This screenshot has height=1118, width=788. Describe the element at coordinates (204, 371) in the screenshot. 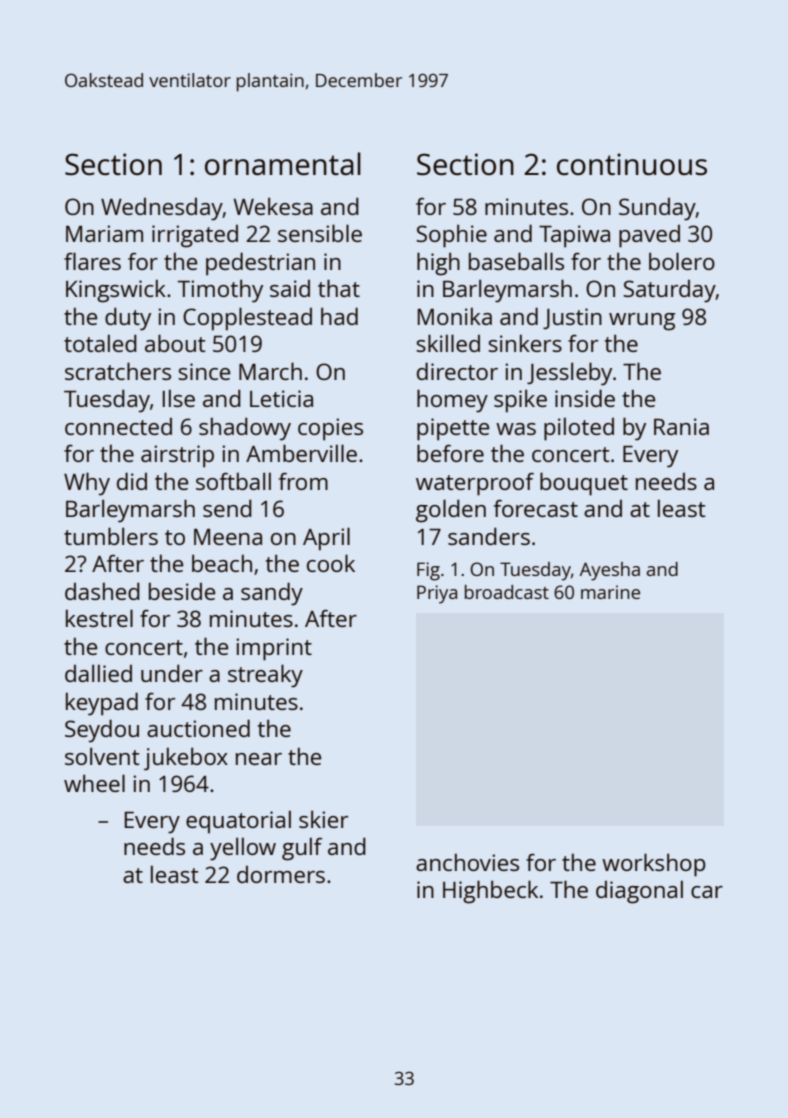

I see `since` at that location.
